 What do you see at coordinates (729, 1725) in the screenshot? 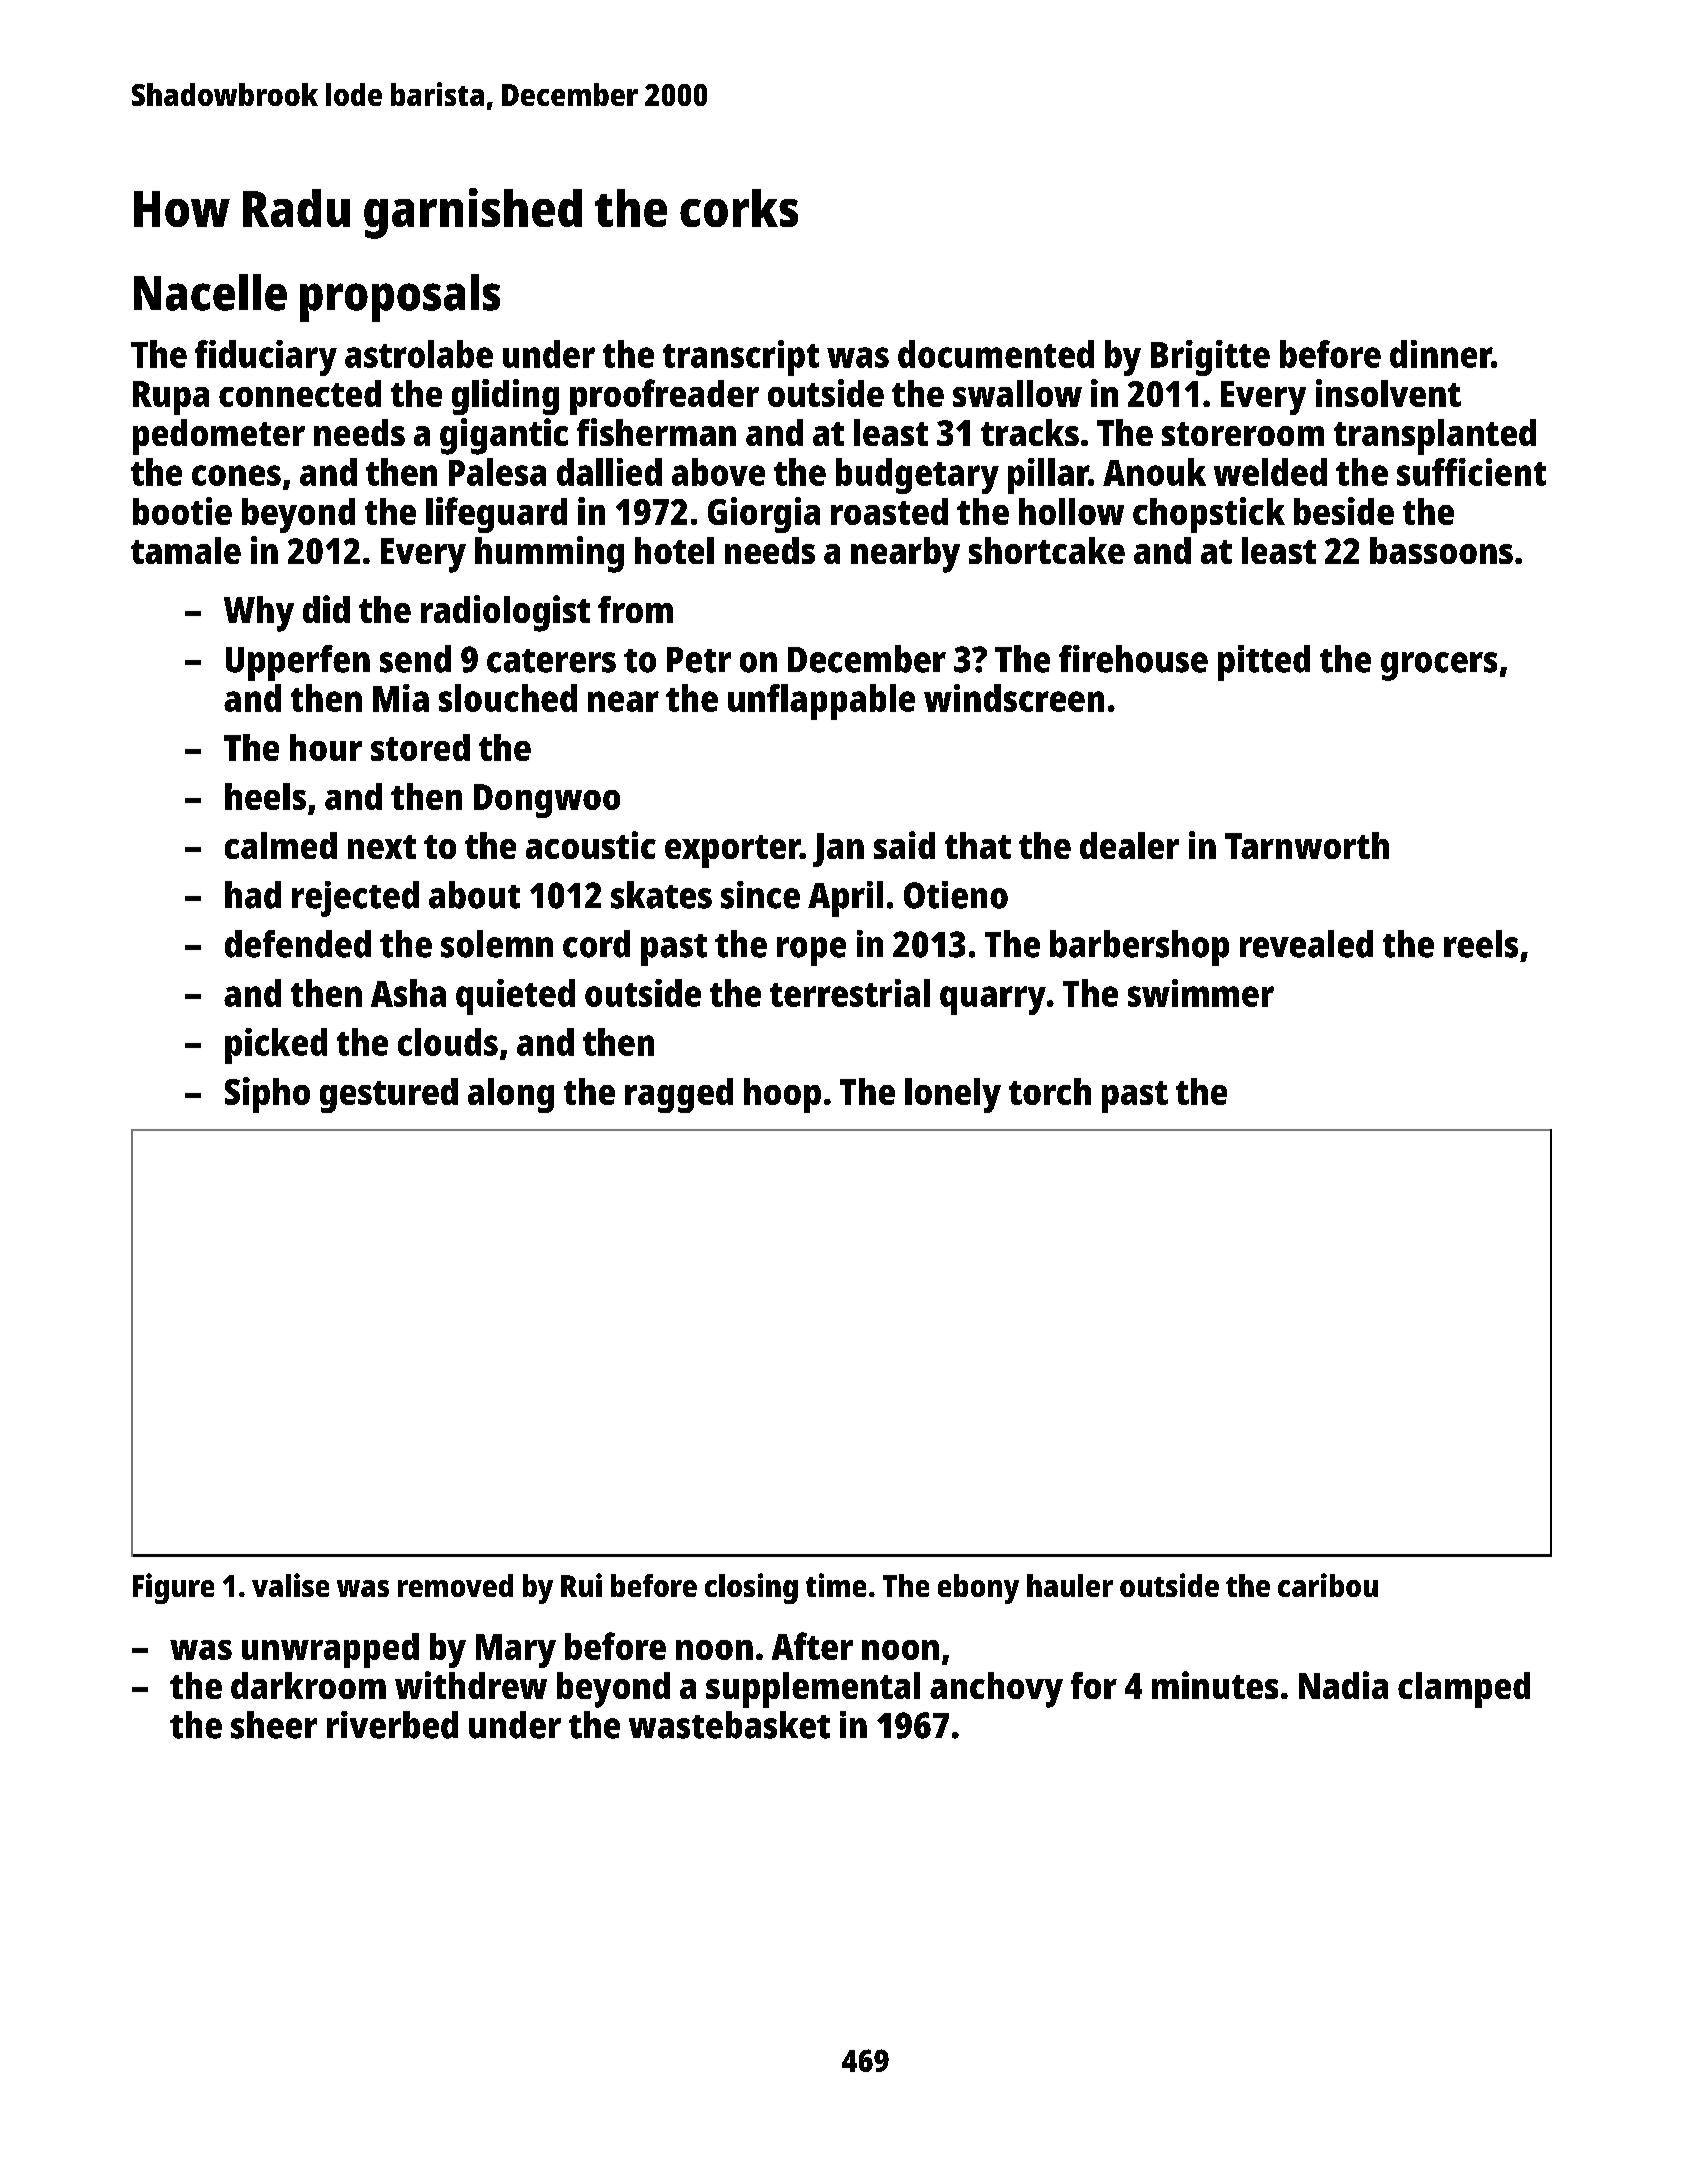
I see `wastebasket` at bounding box center [729, 1725].
